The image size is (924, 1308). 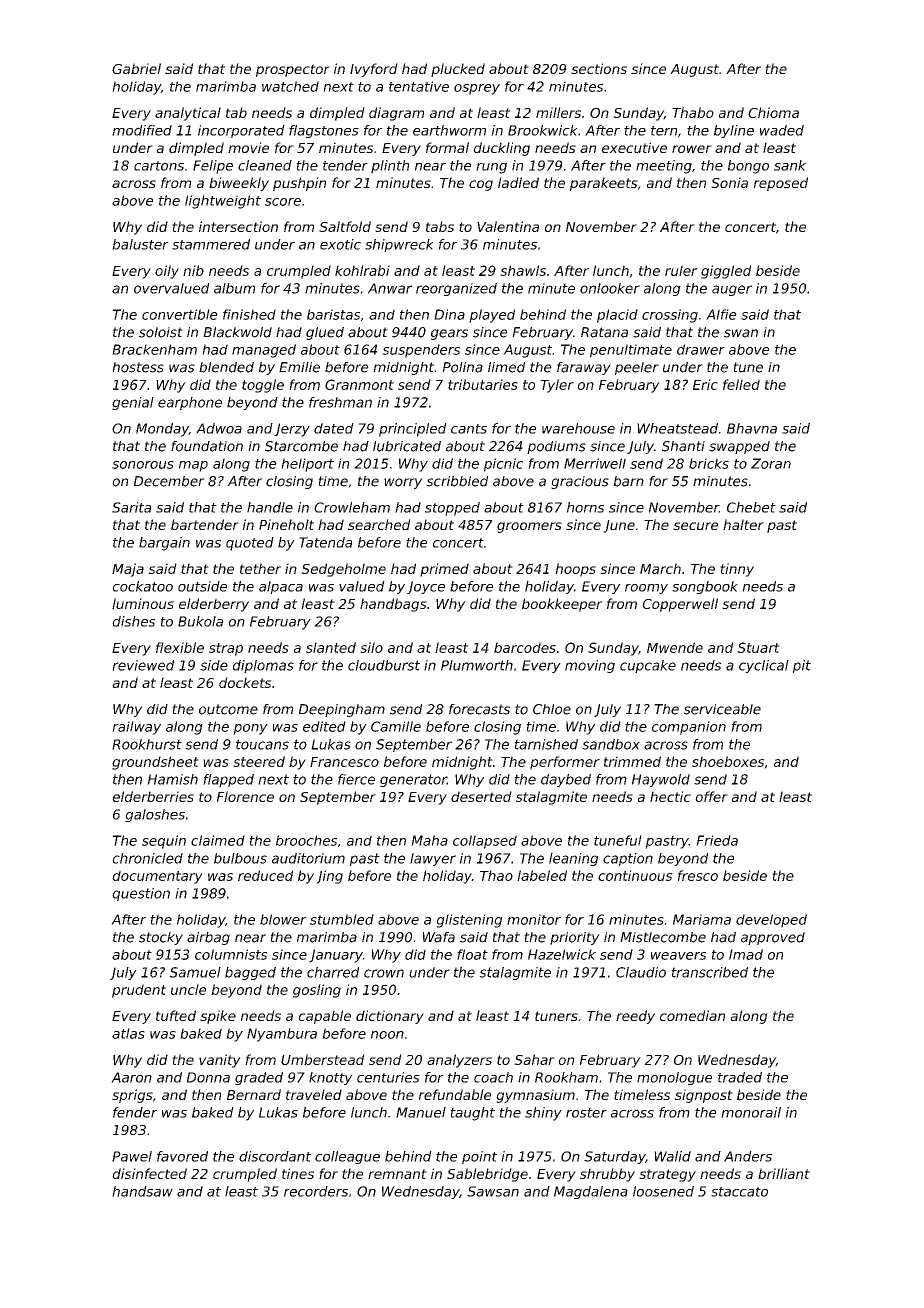 What do you see at coordinates (477, 665) in the page?
I see `Plumworth` at bounding box center [477, 665].
